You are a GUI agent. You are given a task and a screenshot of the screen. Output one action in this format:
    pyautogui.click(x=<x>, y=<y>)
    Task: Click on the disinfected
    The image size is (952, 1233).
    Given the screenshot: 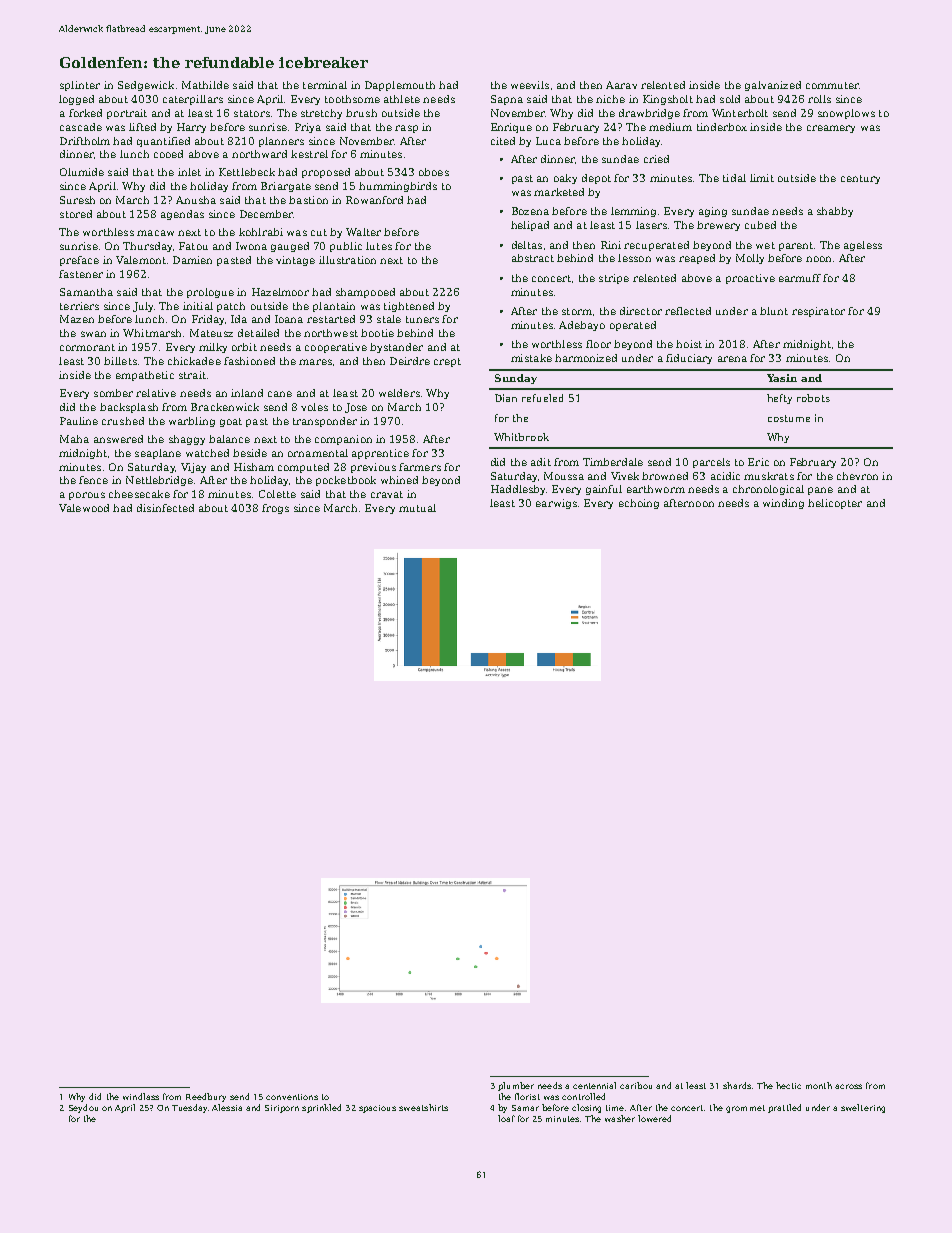 What is the action you would take?
    pyautogui.click(x=165, y=508)
